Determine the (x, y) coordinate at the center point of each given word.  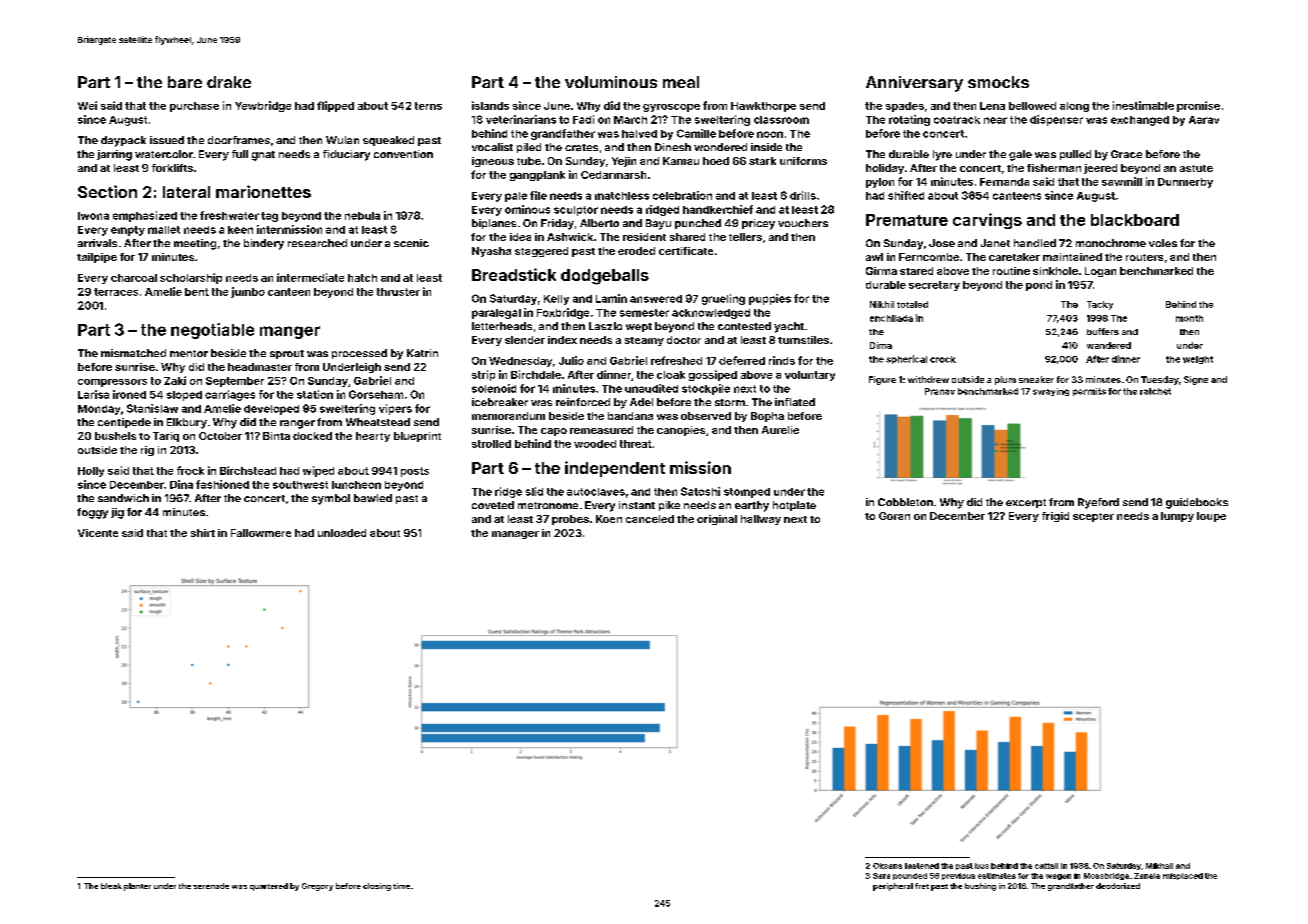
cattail (1046, 866)
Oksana (887, 866)
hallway (761, 520)
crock (943, 359)
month (1189, 318)
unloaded (342, 533)
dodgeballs (605, 277)
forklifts (172, 168)
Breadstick (514, 274)
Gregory (317, 887)
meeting (195, 244)
